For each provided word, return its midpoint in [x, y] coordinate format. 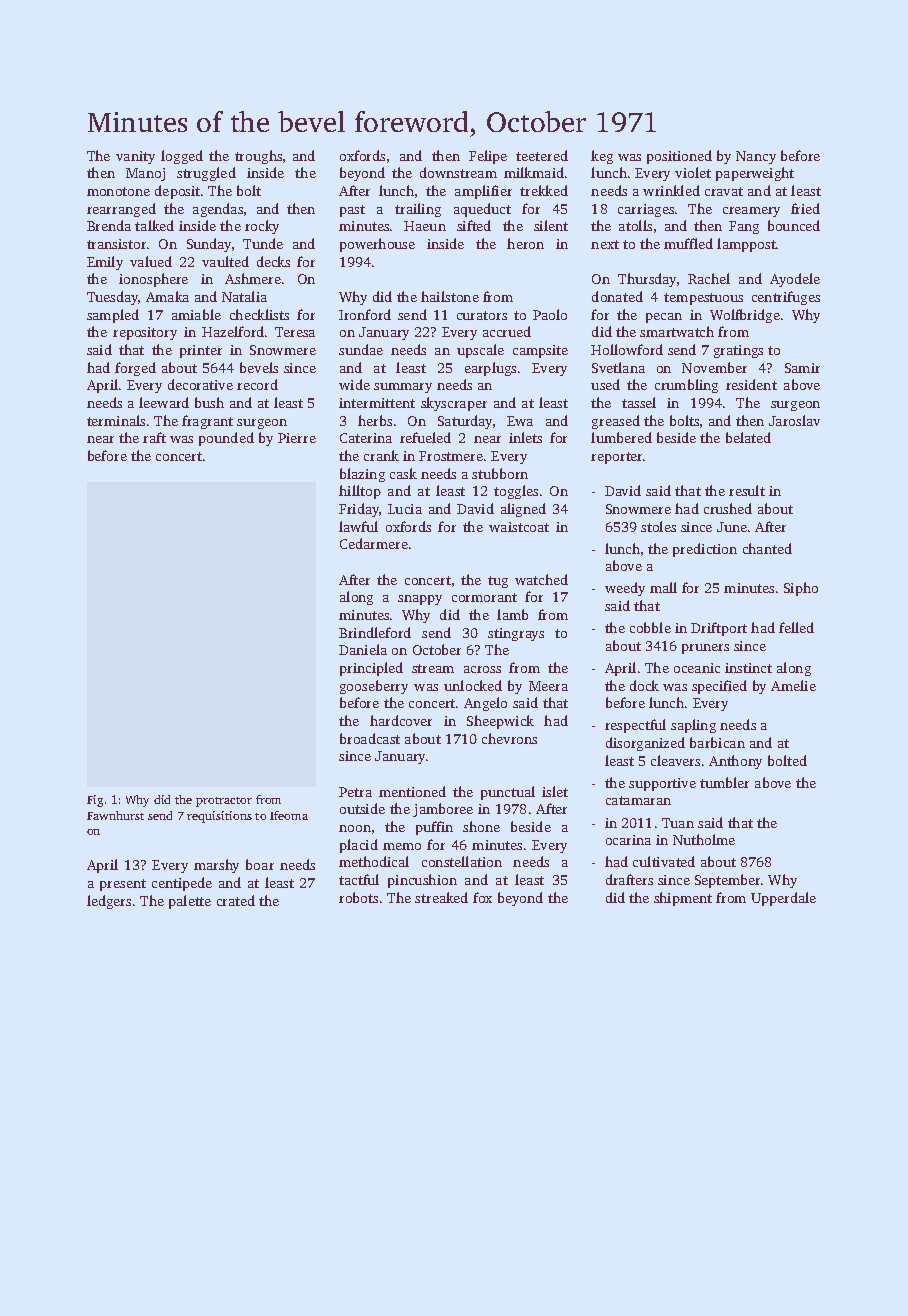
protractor [224, 802]
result [747, 490]
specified [719, 687]
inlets [525, 437]
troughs [258, 157]
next [605, 244]
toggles [516, 492]
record [257, 384]
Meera [548, 686]
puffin [434, 828]
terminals [116, 420]
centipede [182, 884]
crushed [728, 508]
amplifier [483, 192]
